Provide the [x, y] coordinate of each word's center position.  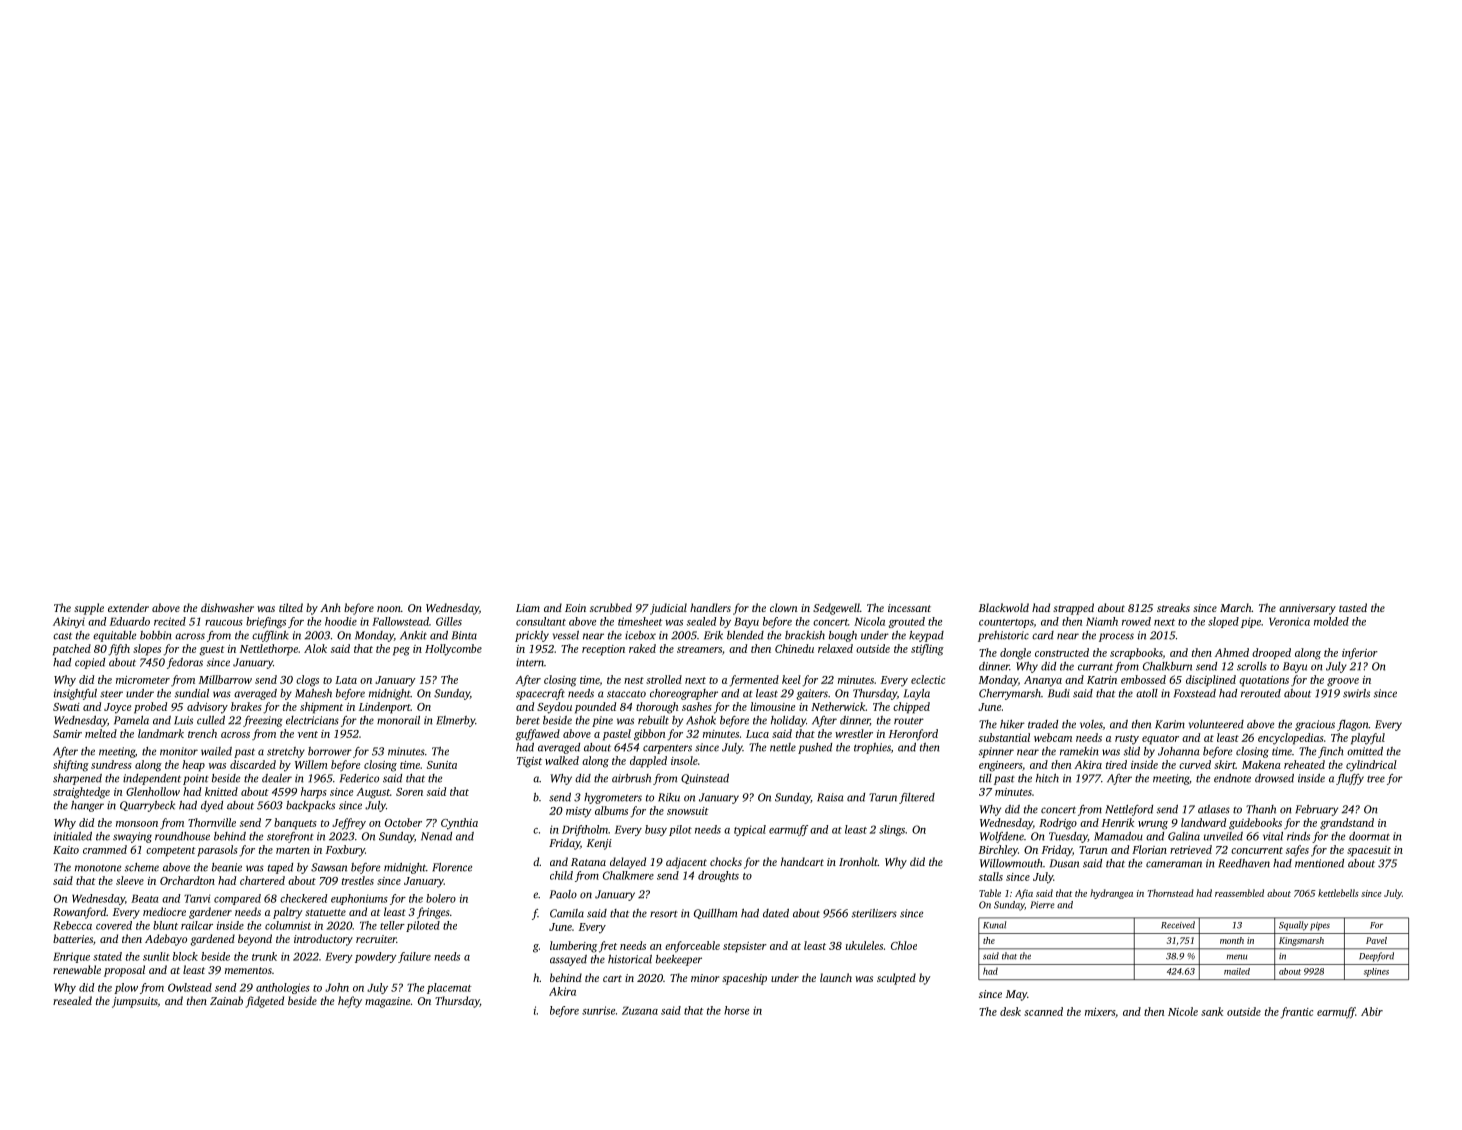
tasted [1353, 607]
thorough [657, 708]
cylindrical [1371, 766]
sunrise [598, 1010]
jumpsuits [135, 1002]
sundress [111, 764]
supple [89, 609]
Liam [528, 608]
